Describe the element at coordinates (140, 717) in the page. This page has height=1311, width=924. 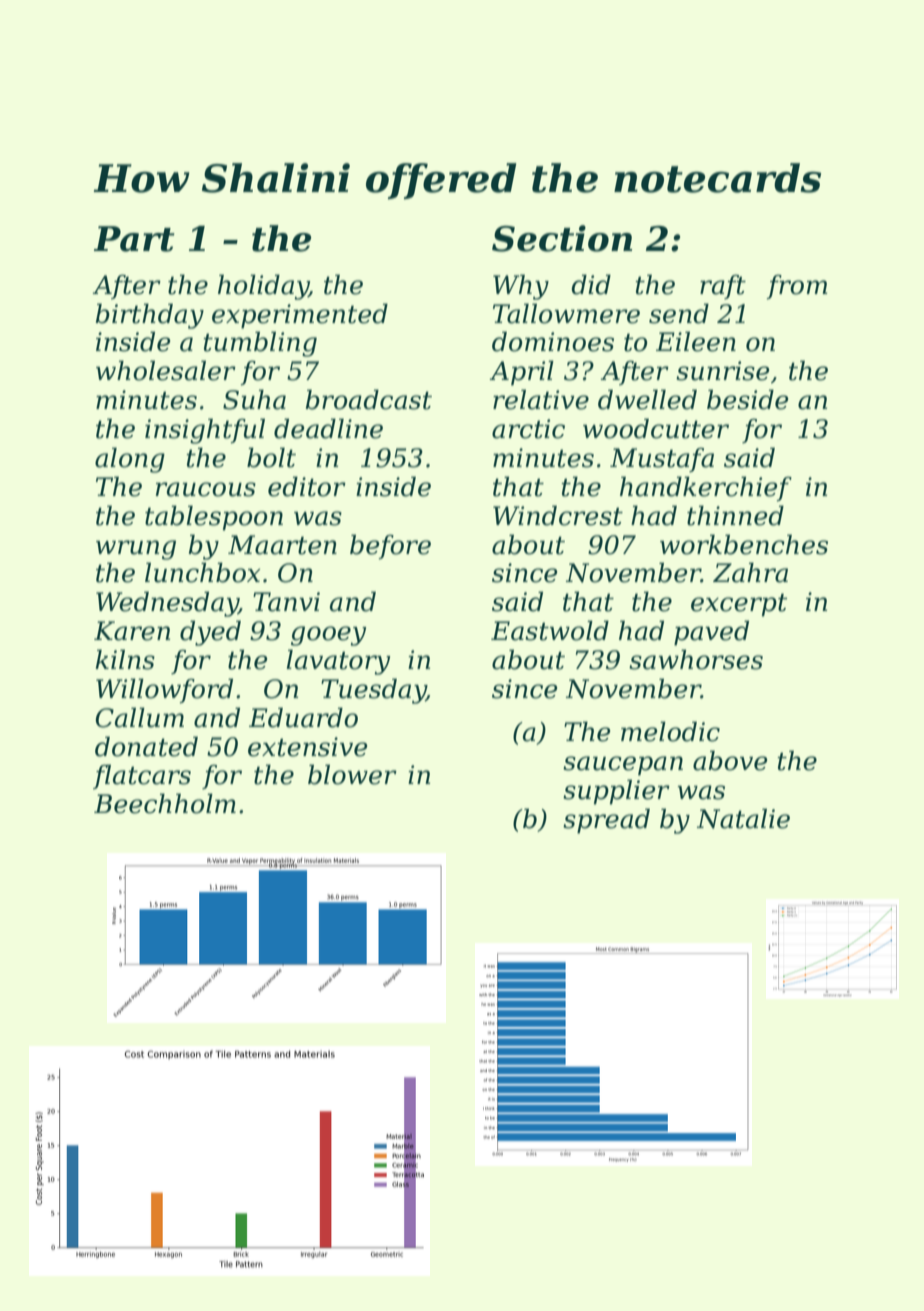
I see `Callum` at that location.
